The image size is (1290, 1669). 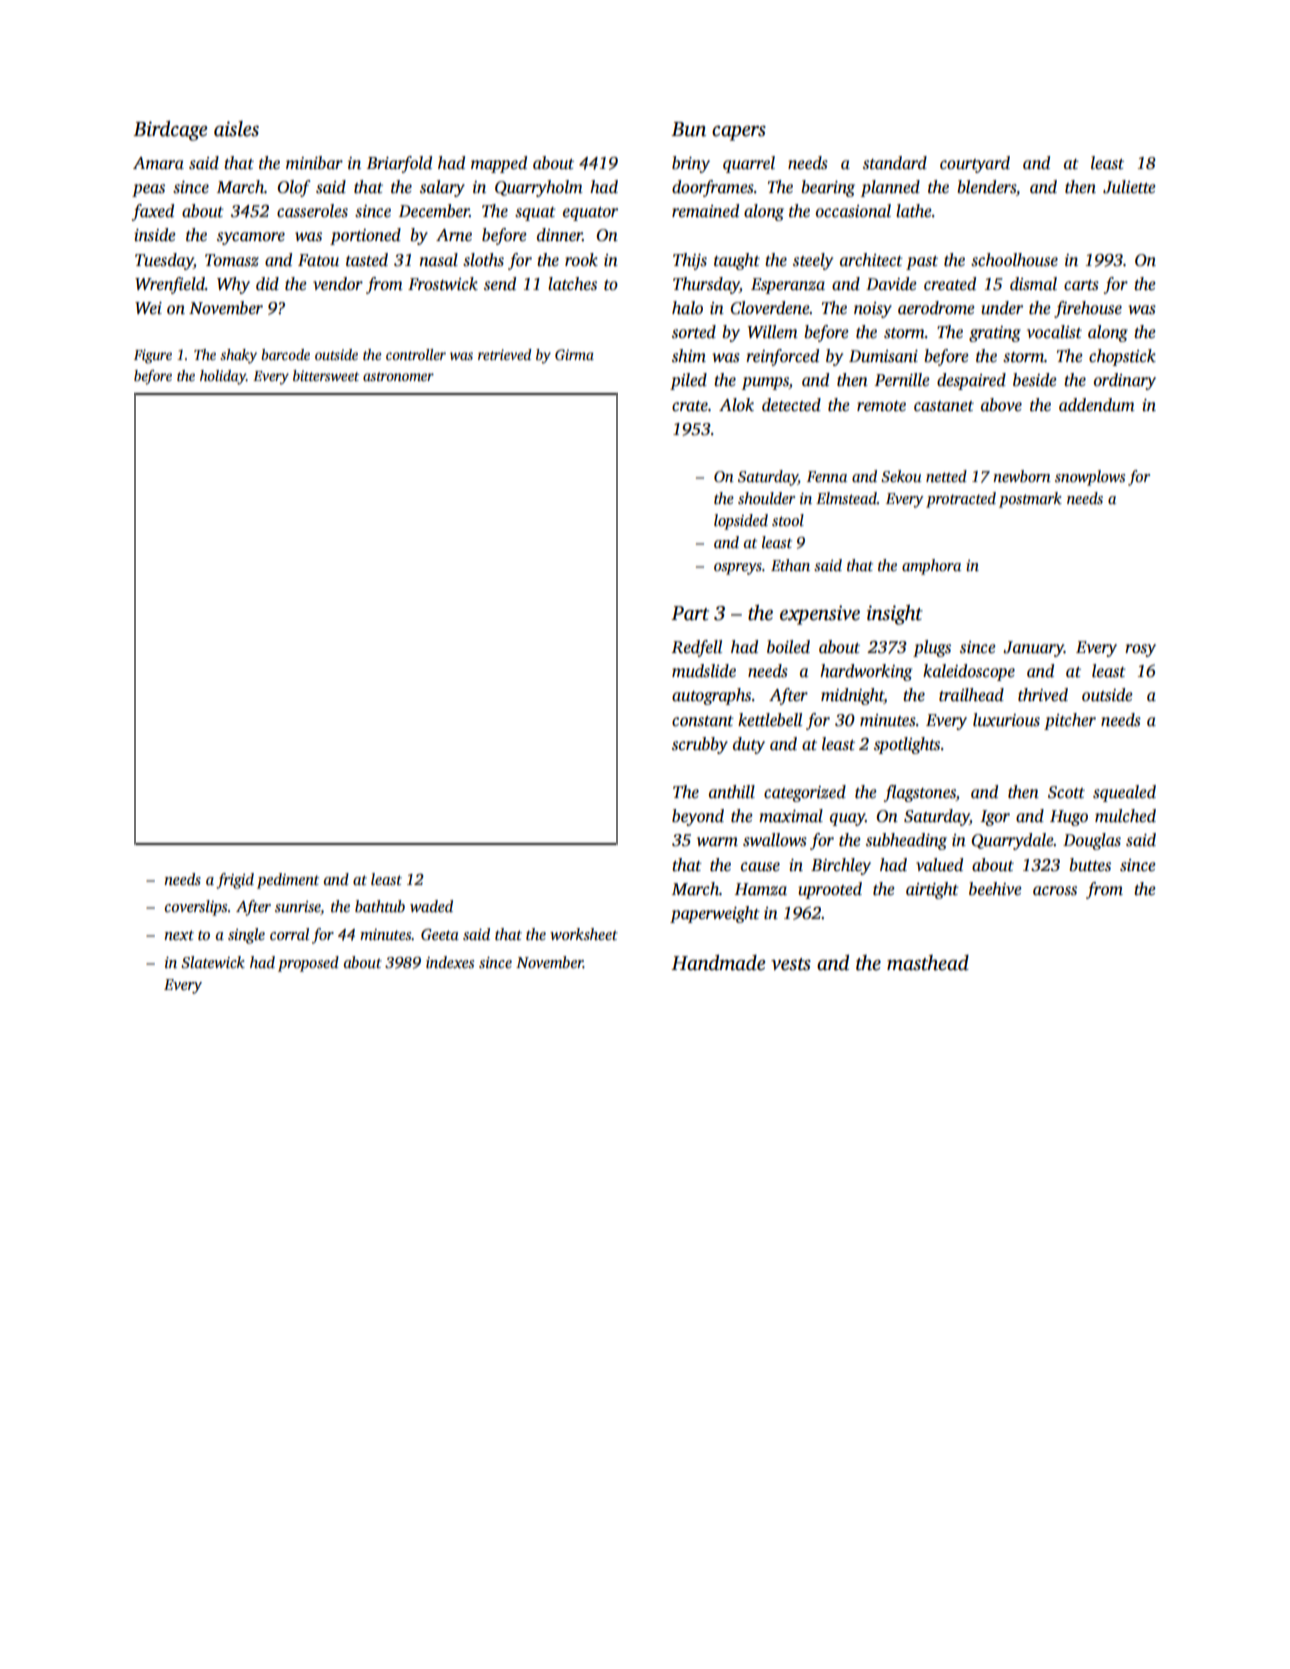 I want to click on holiday, so click(x=223, y=377).
